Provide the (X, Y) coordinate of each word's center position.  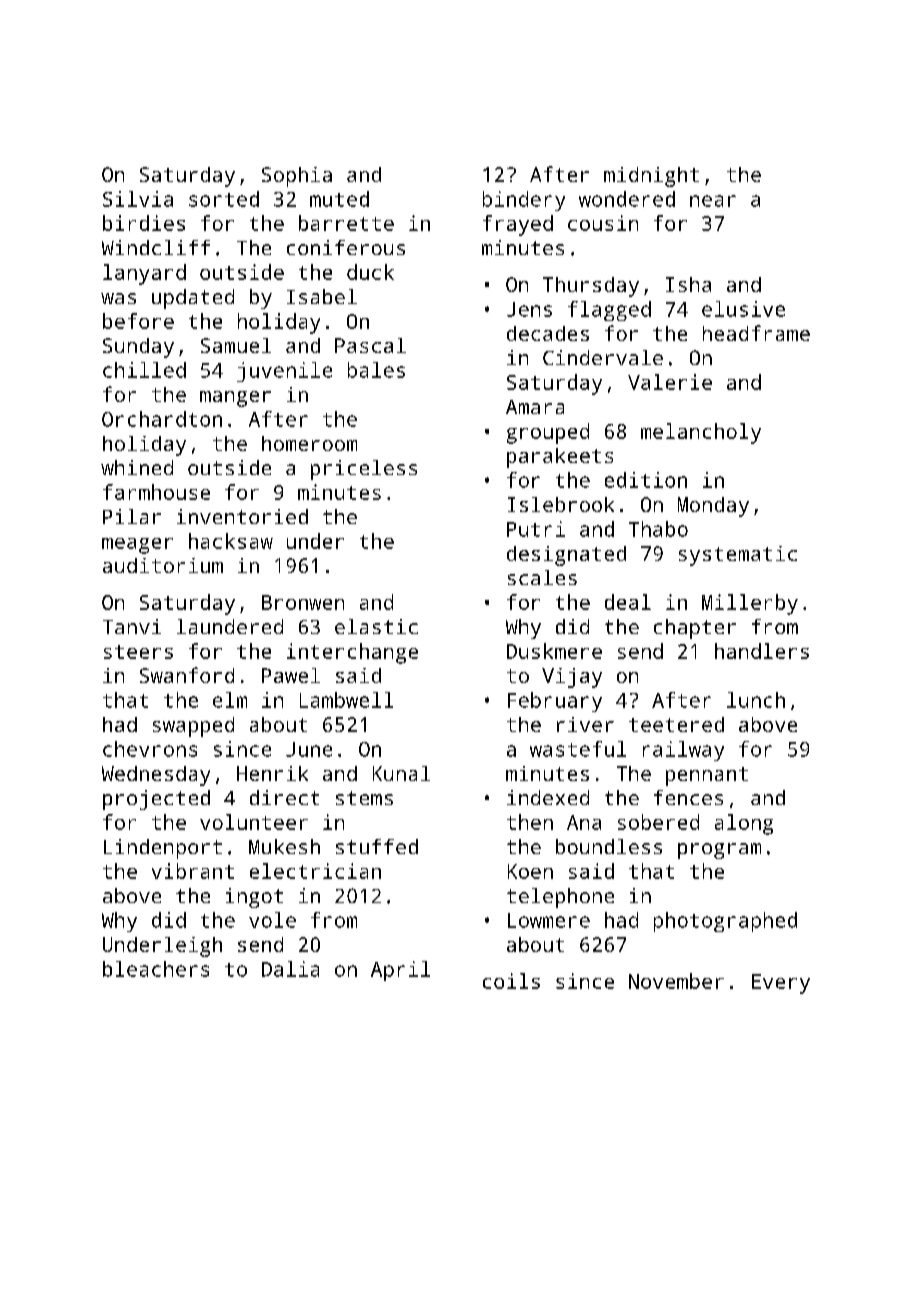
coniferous (346, 247)
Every (781, 984)
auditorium (163, 565)
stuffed (377, 846)
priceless (364, 470)
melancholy (701, 433)
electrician (315, 871)
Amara (535, 407)
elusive (743, 309)
